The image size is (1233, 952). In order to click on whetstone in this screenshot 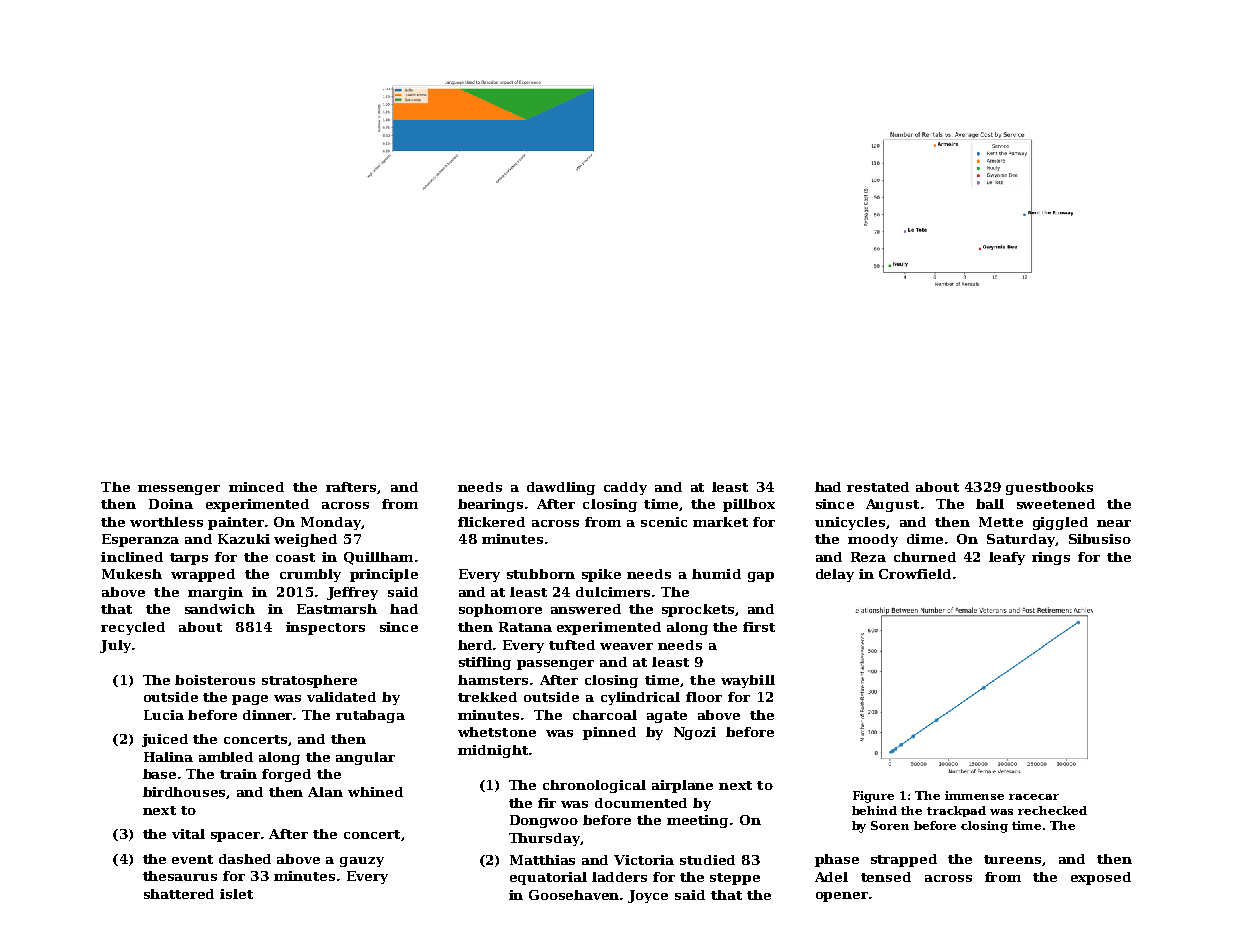, I will do `click(497, 732)`.
